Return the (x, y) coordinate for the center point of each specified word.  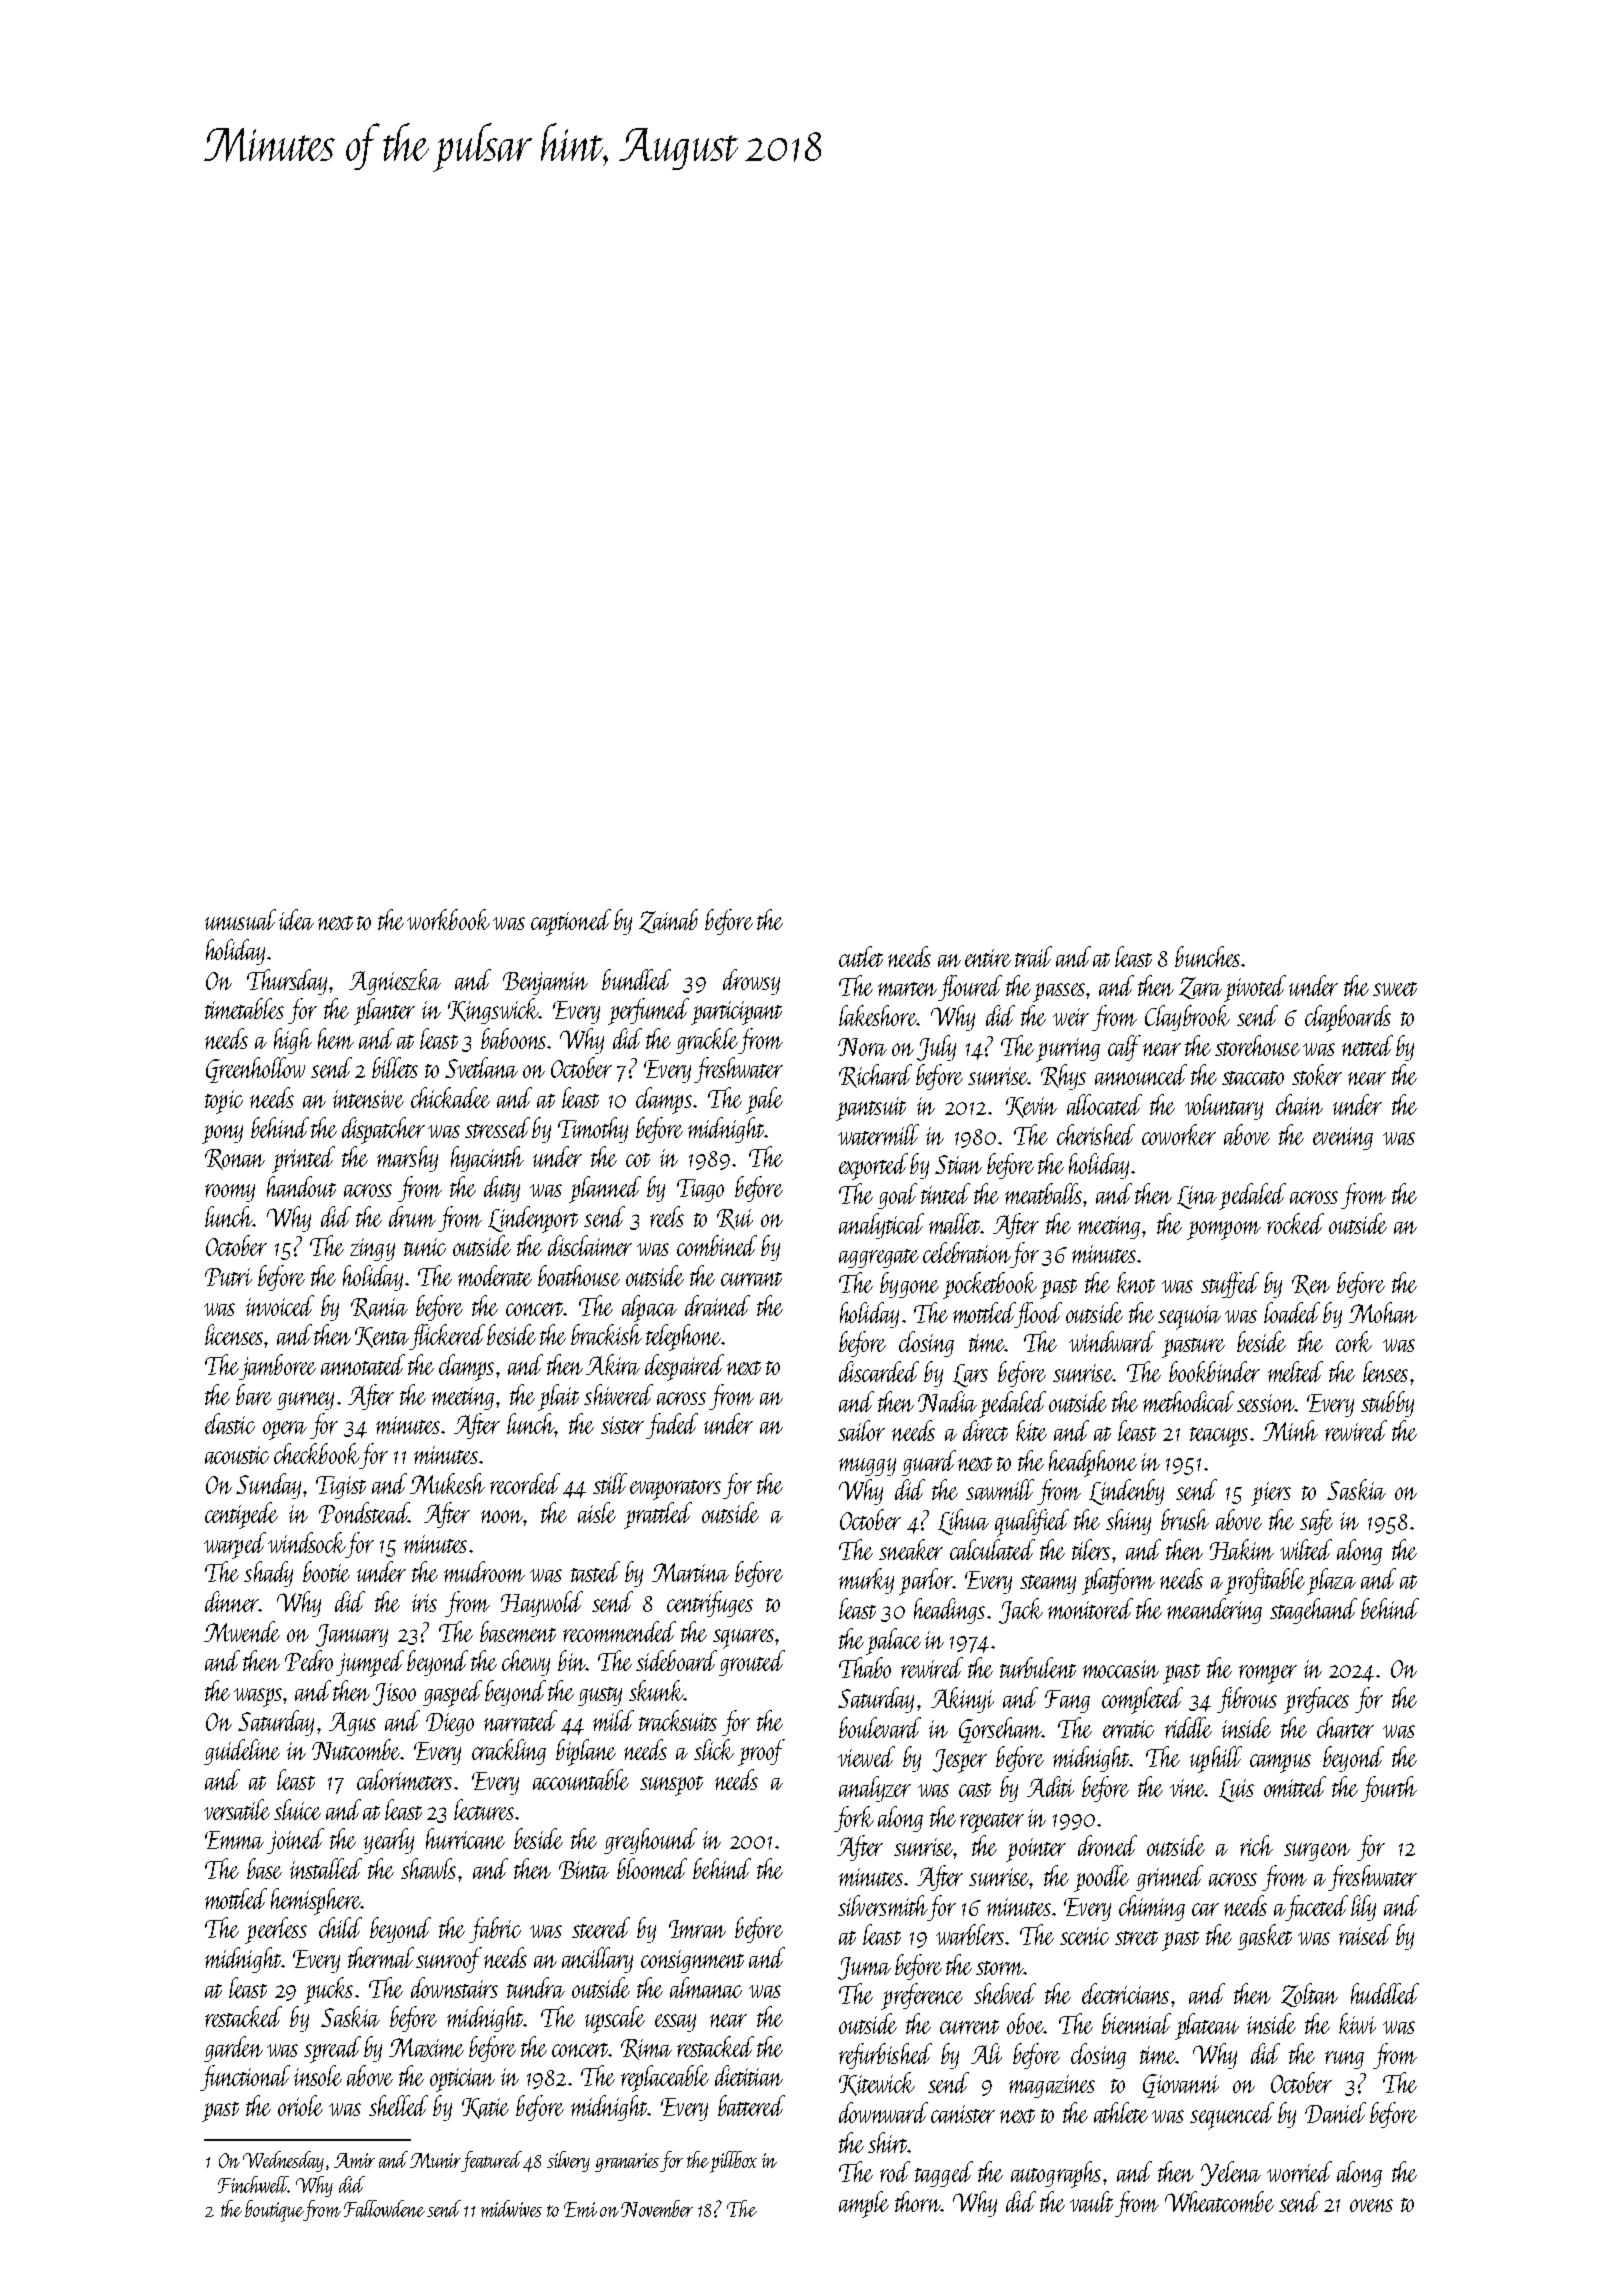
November (657, 2208)
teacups (1219, 1437)
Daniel (1335, 2112)
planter (384, 1011)
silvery (568, 2161)
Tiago (700, 1190)
